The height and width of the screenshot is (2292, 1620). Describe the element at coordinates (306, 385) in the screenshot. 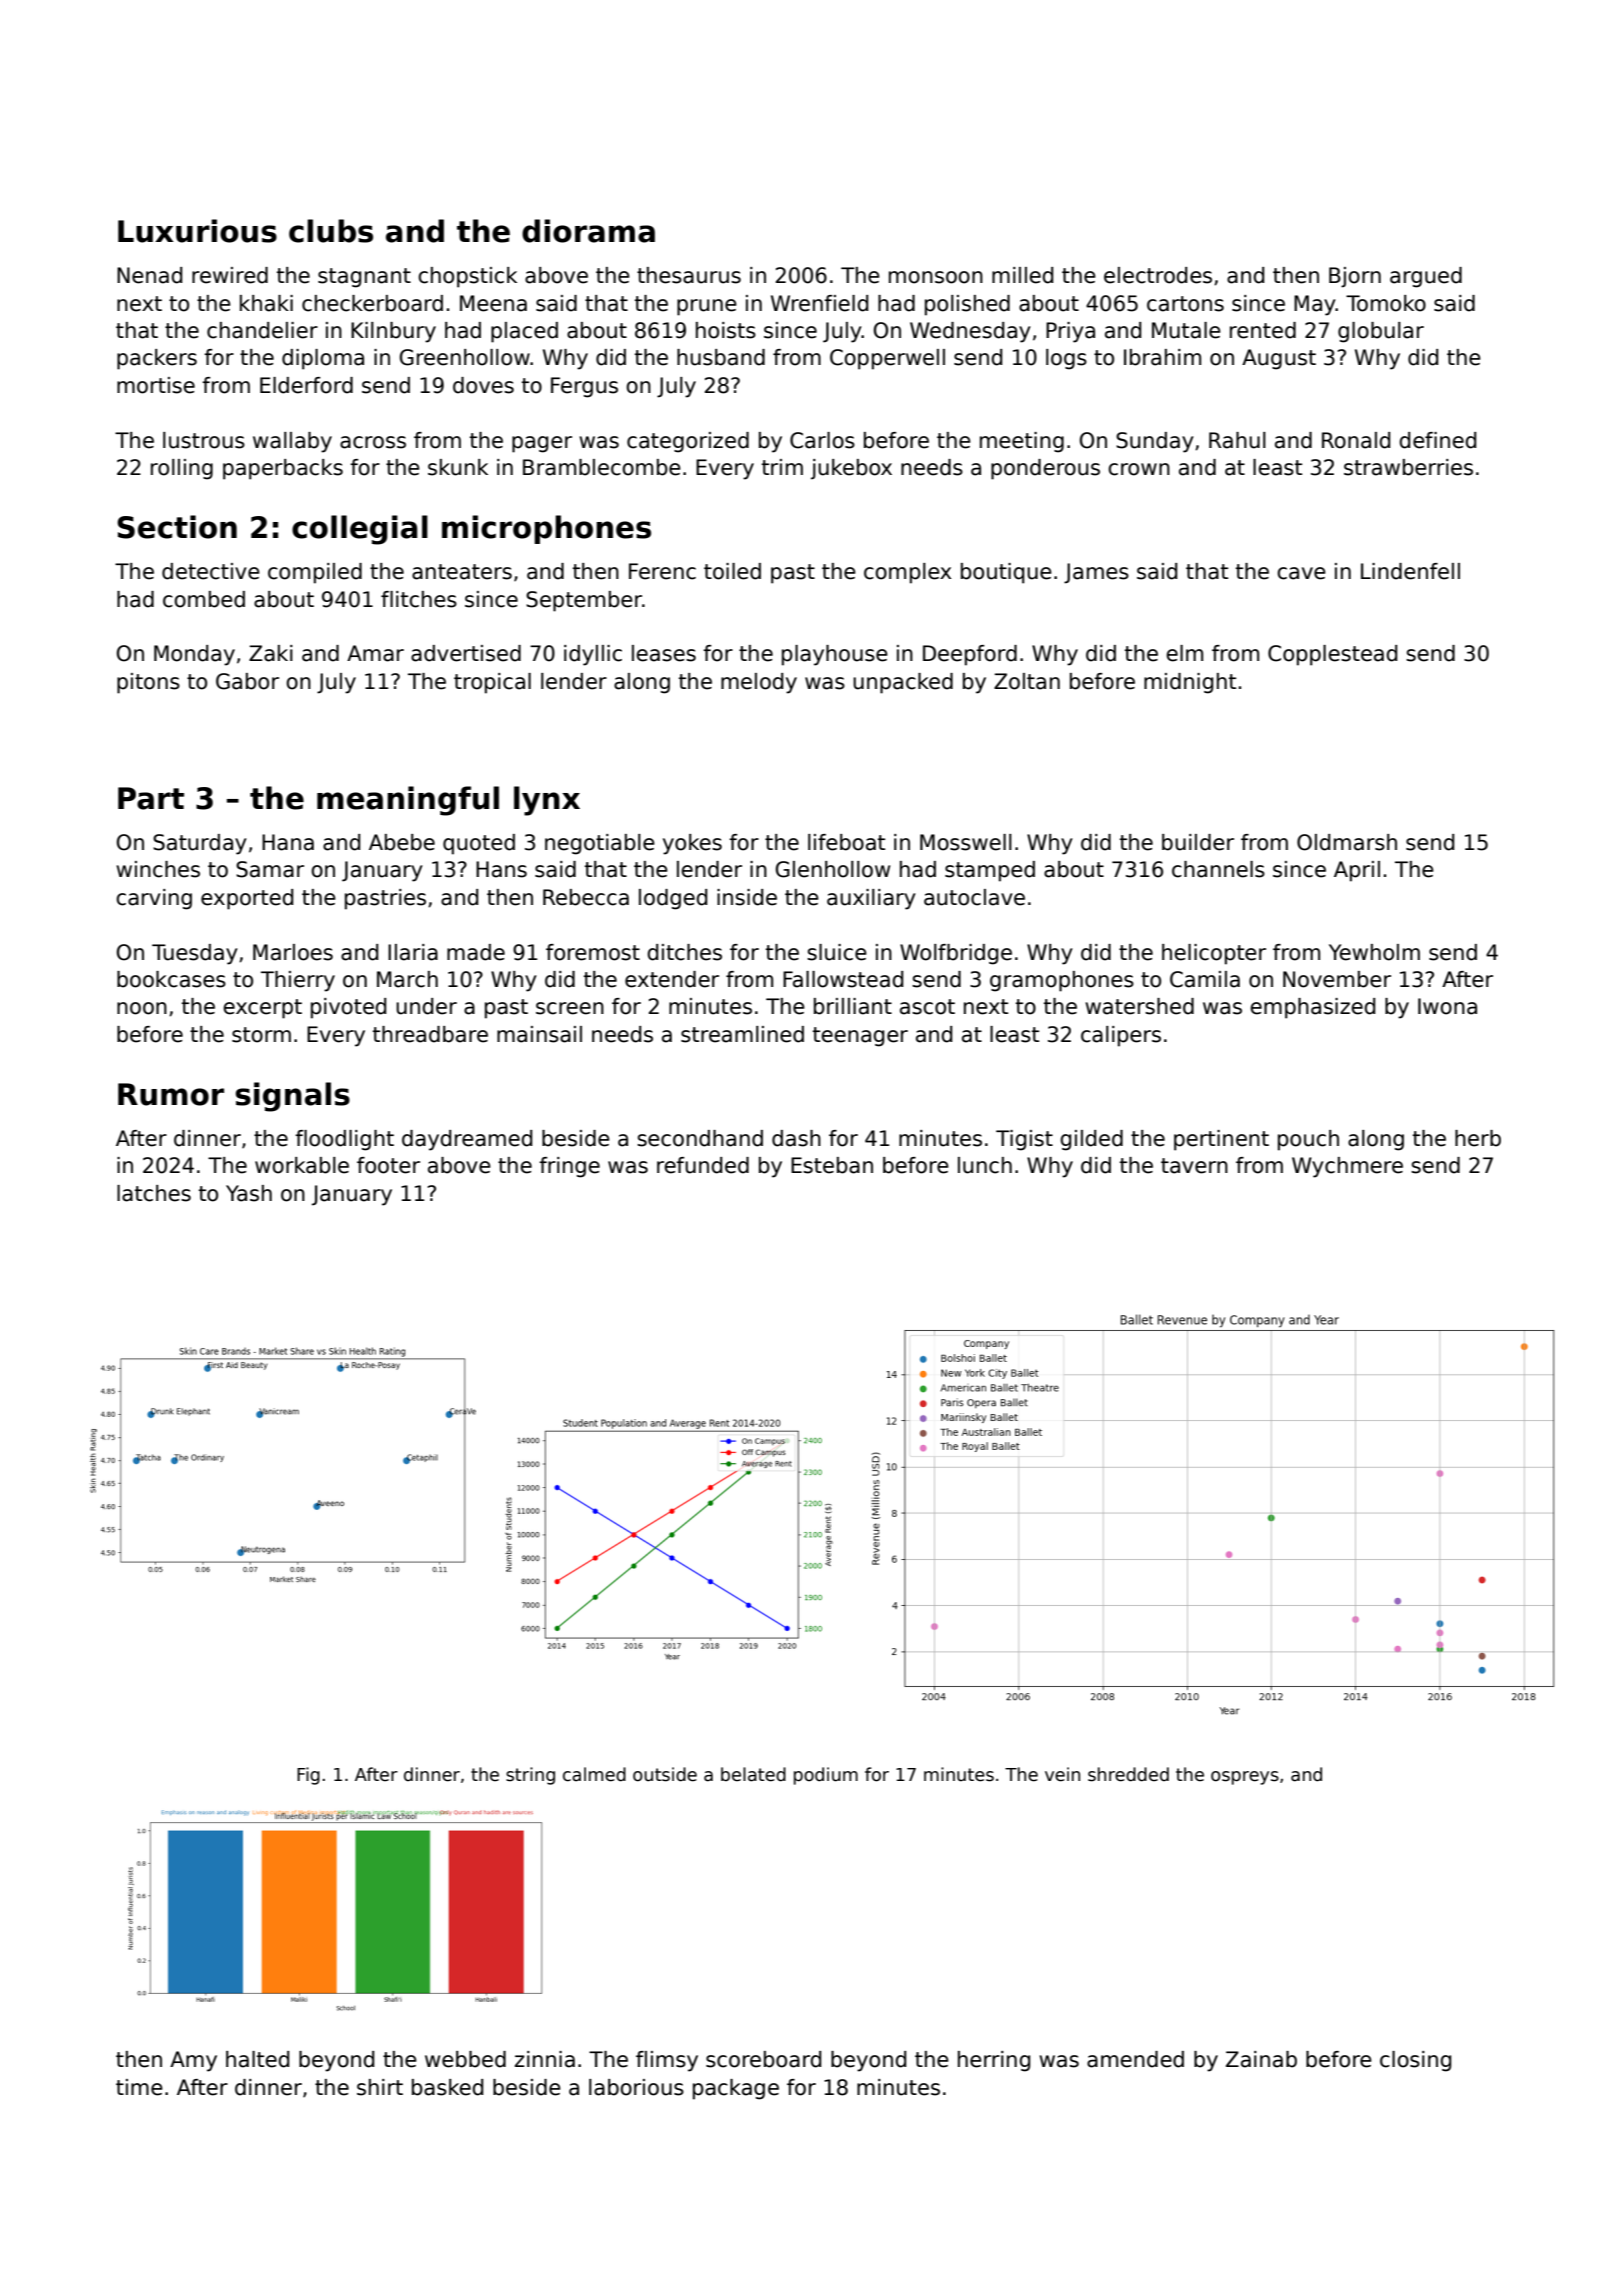

I see `Elderford` at that location.
